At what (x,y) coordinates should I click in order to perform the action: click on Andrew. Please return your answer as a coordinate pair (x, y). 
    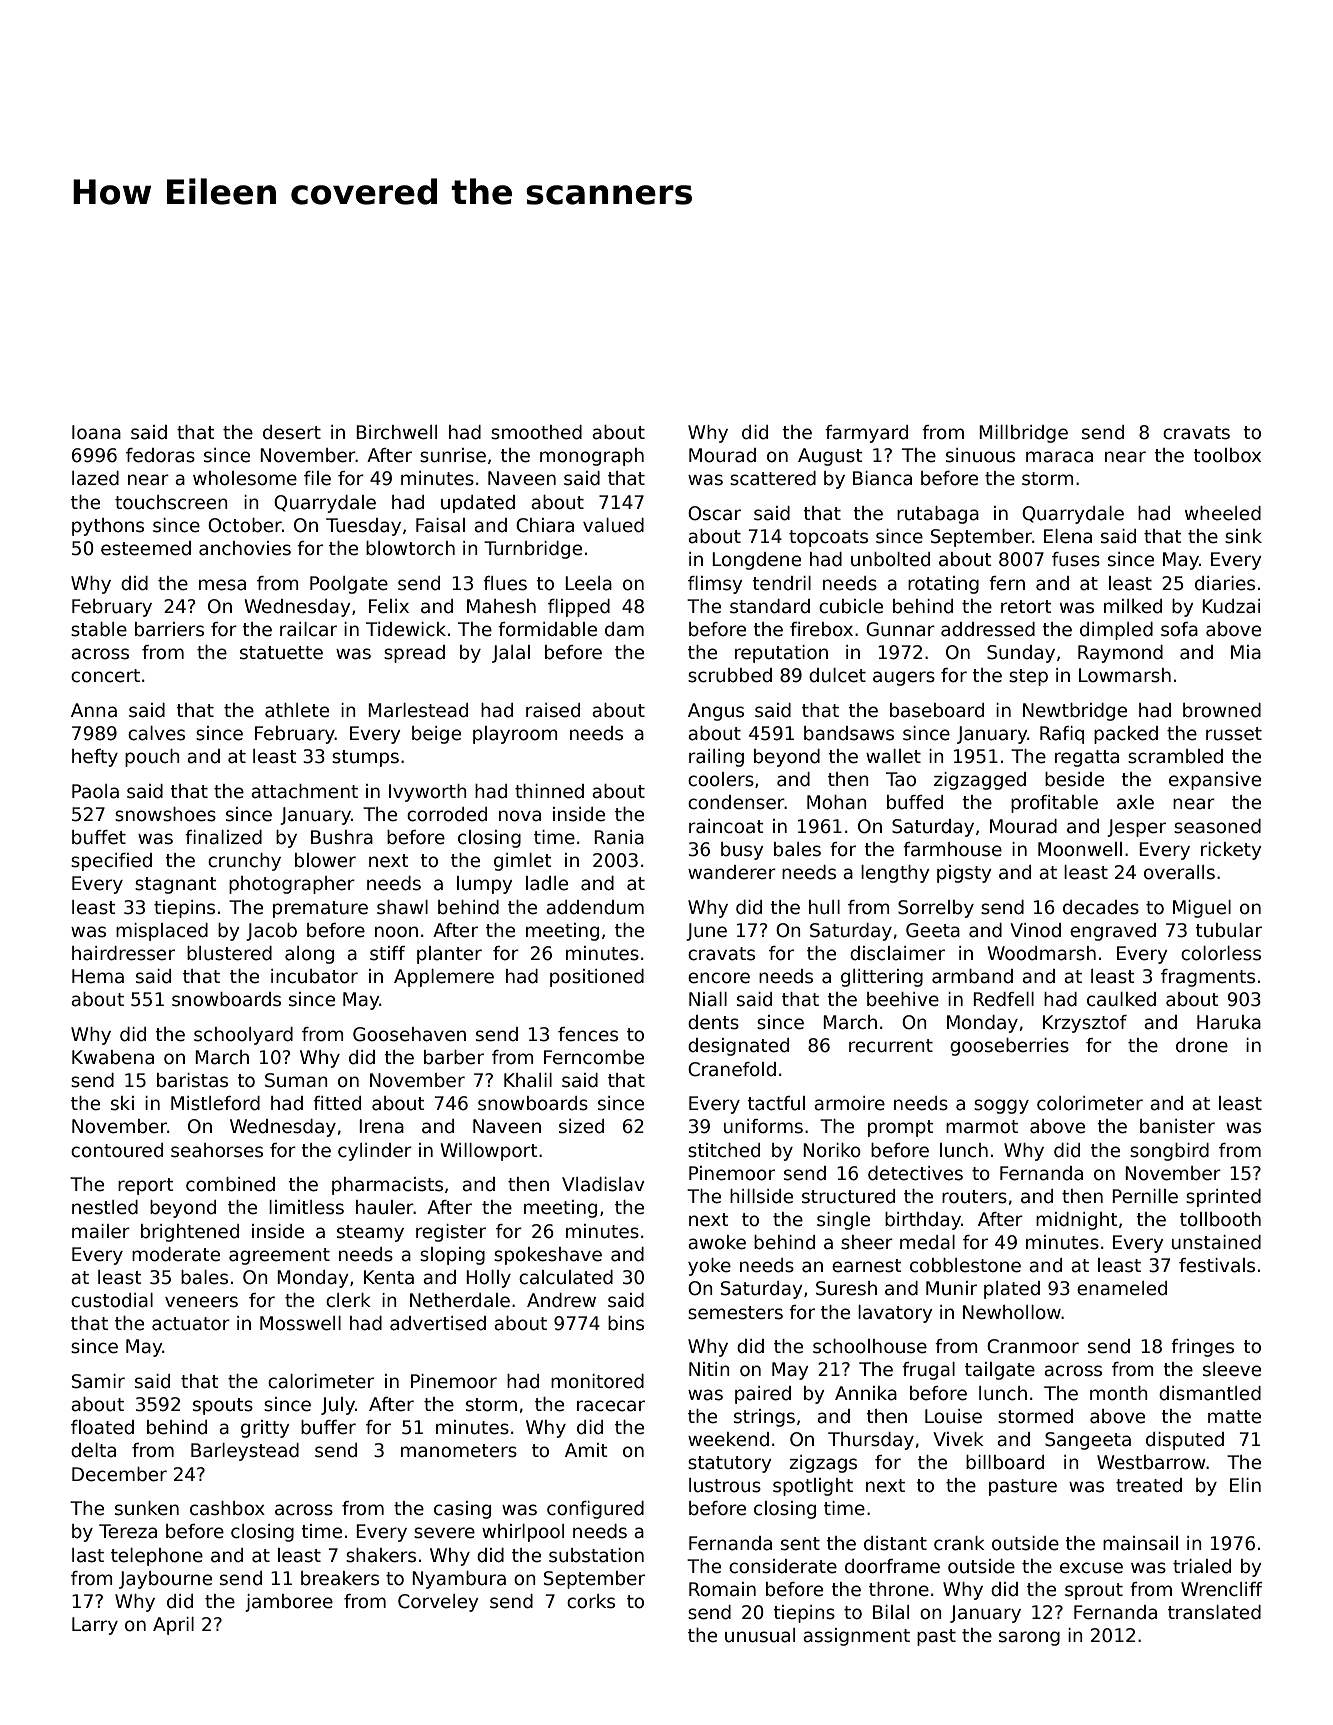
    Looking at the image, I should click on (561, 1300).
